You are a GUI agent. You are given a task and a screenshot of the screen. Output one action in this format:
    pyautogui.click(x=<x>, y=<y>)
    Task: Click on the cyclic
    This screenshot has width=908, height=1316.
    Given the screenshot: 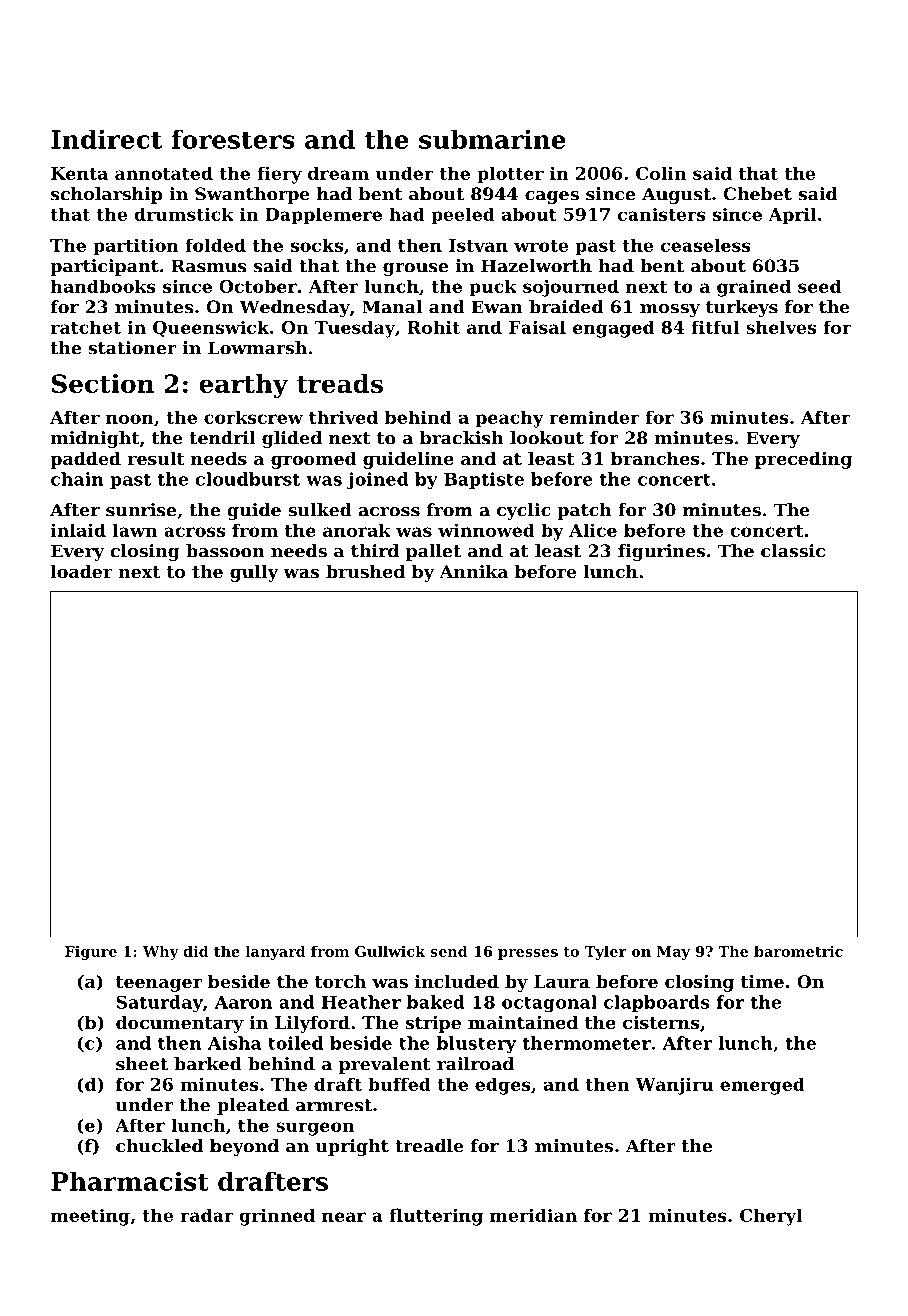 What is the action you would take?
    pyautogui.click(x=524, y=511)
